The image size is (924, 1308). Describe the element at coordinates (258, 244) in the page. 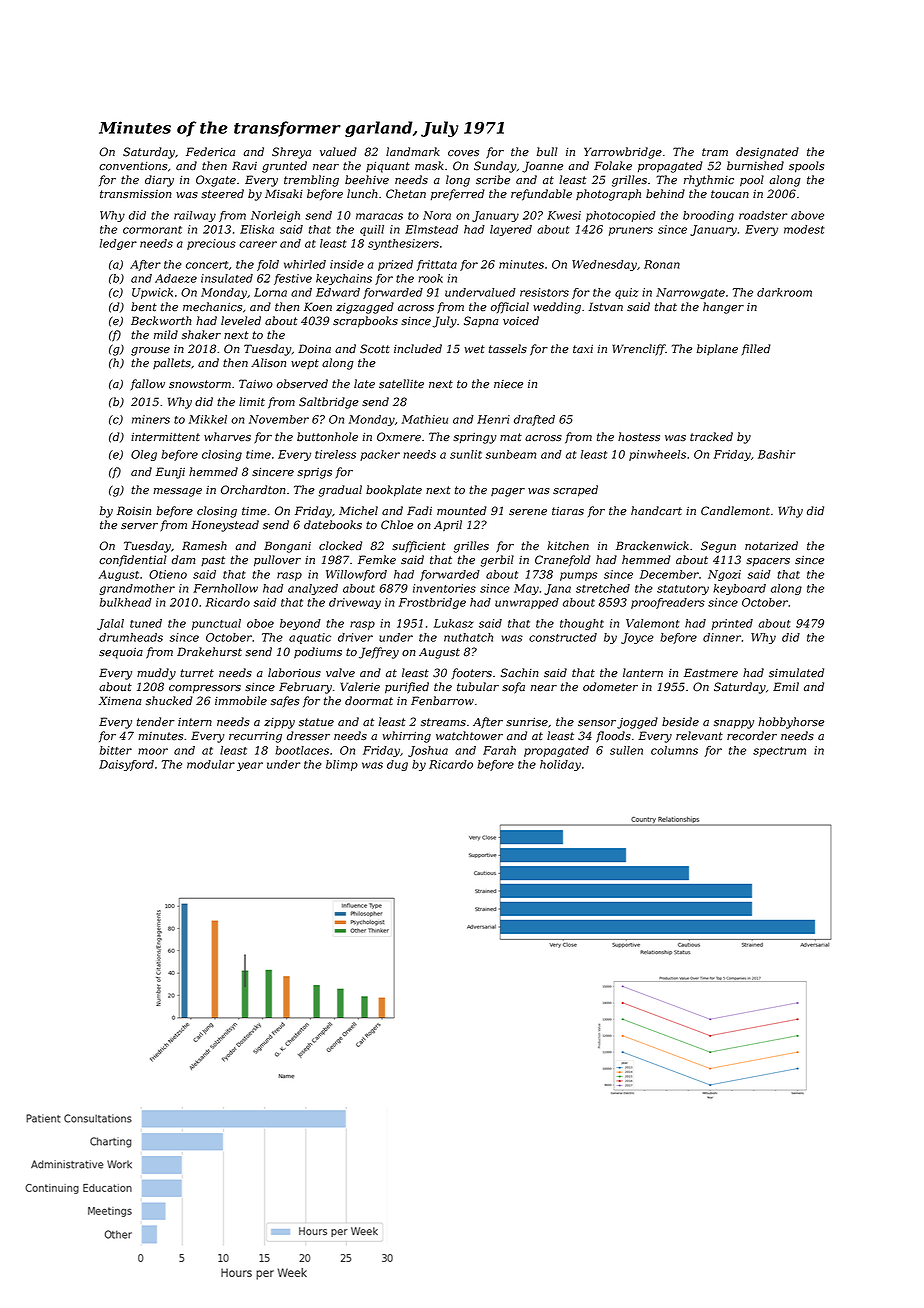

I see `career` at that location.
